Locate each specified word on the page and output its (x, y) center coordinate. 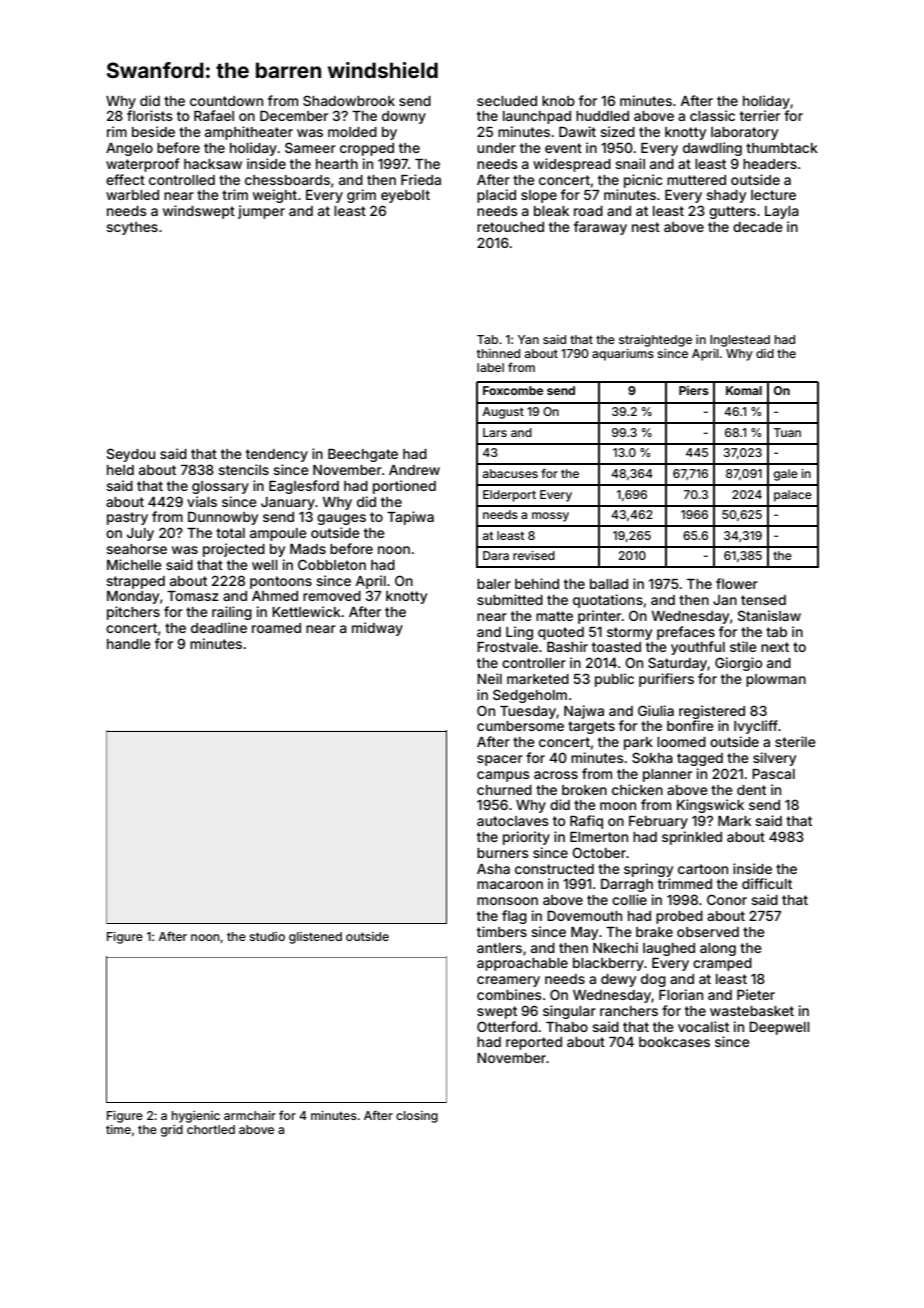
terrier (760, 115)
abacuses (510, 473)
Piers (694, 390)
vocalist (703, 1026)
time (118, 1129)
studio (267, 936)
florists (150, 115)
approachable (522, 964)
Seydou (130, 455)
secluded (507, 101)
